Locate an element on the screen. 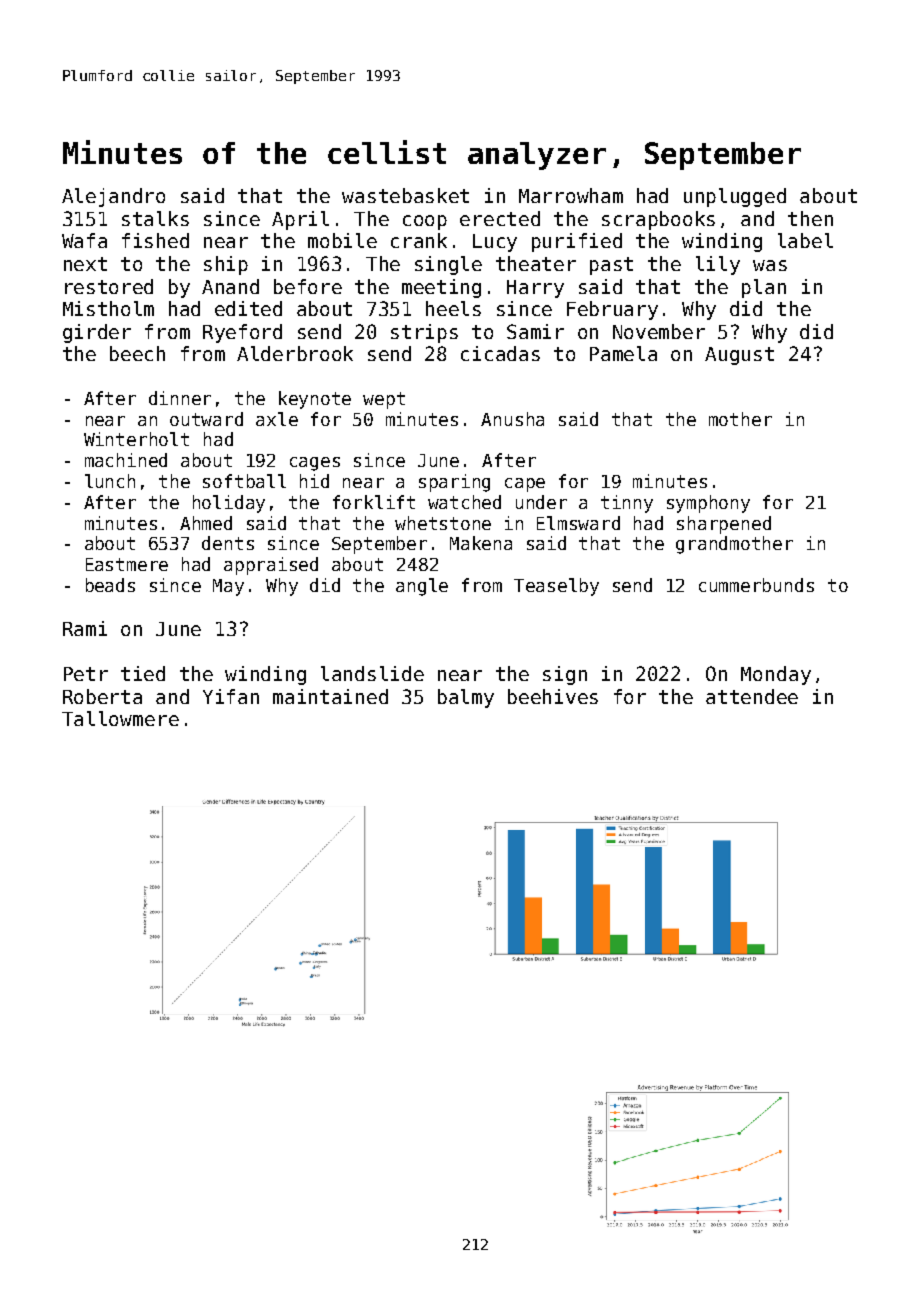 The image size is (924, 1314). attendee is located at coordinates (752, 696).
